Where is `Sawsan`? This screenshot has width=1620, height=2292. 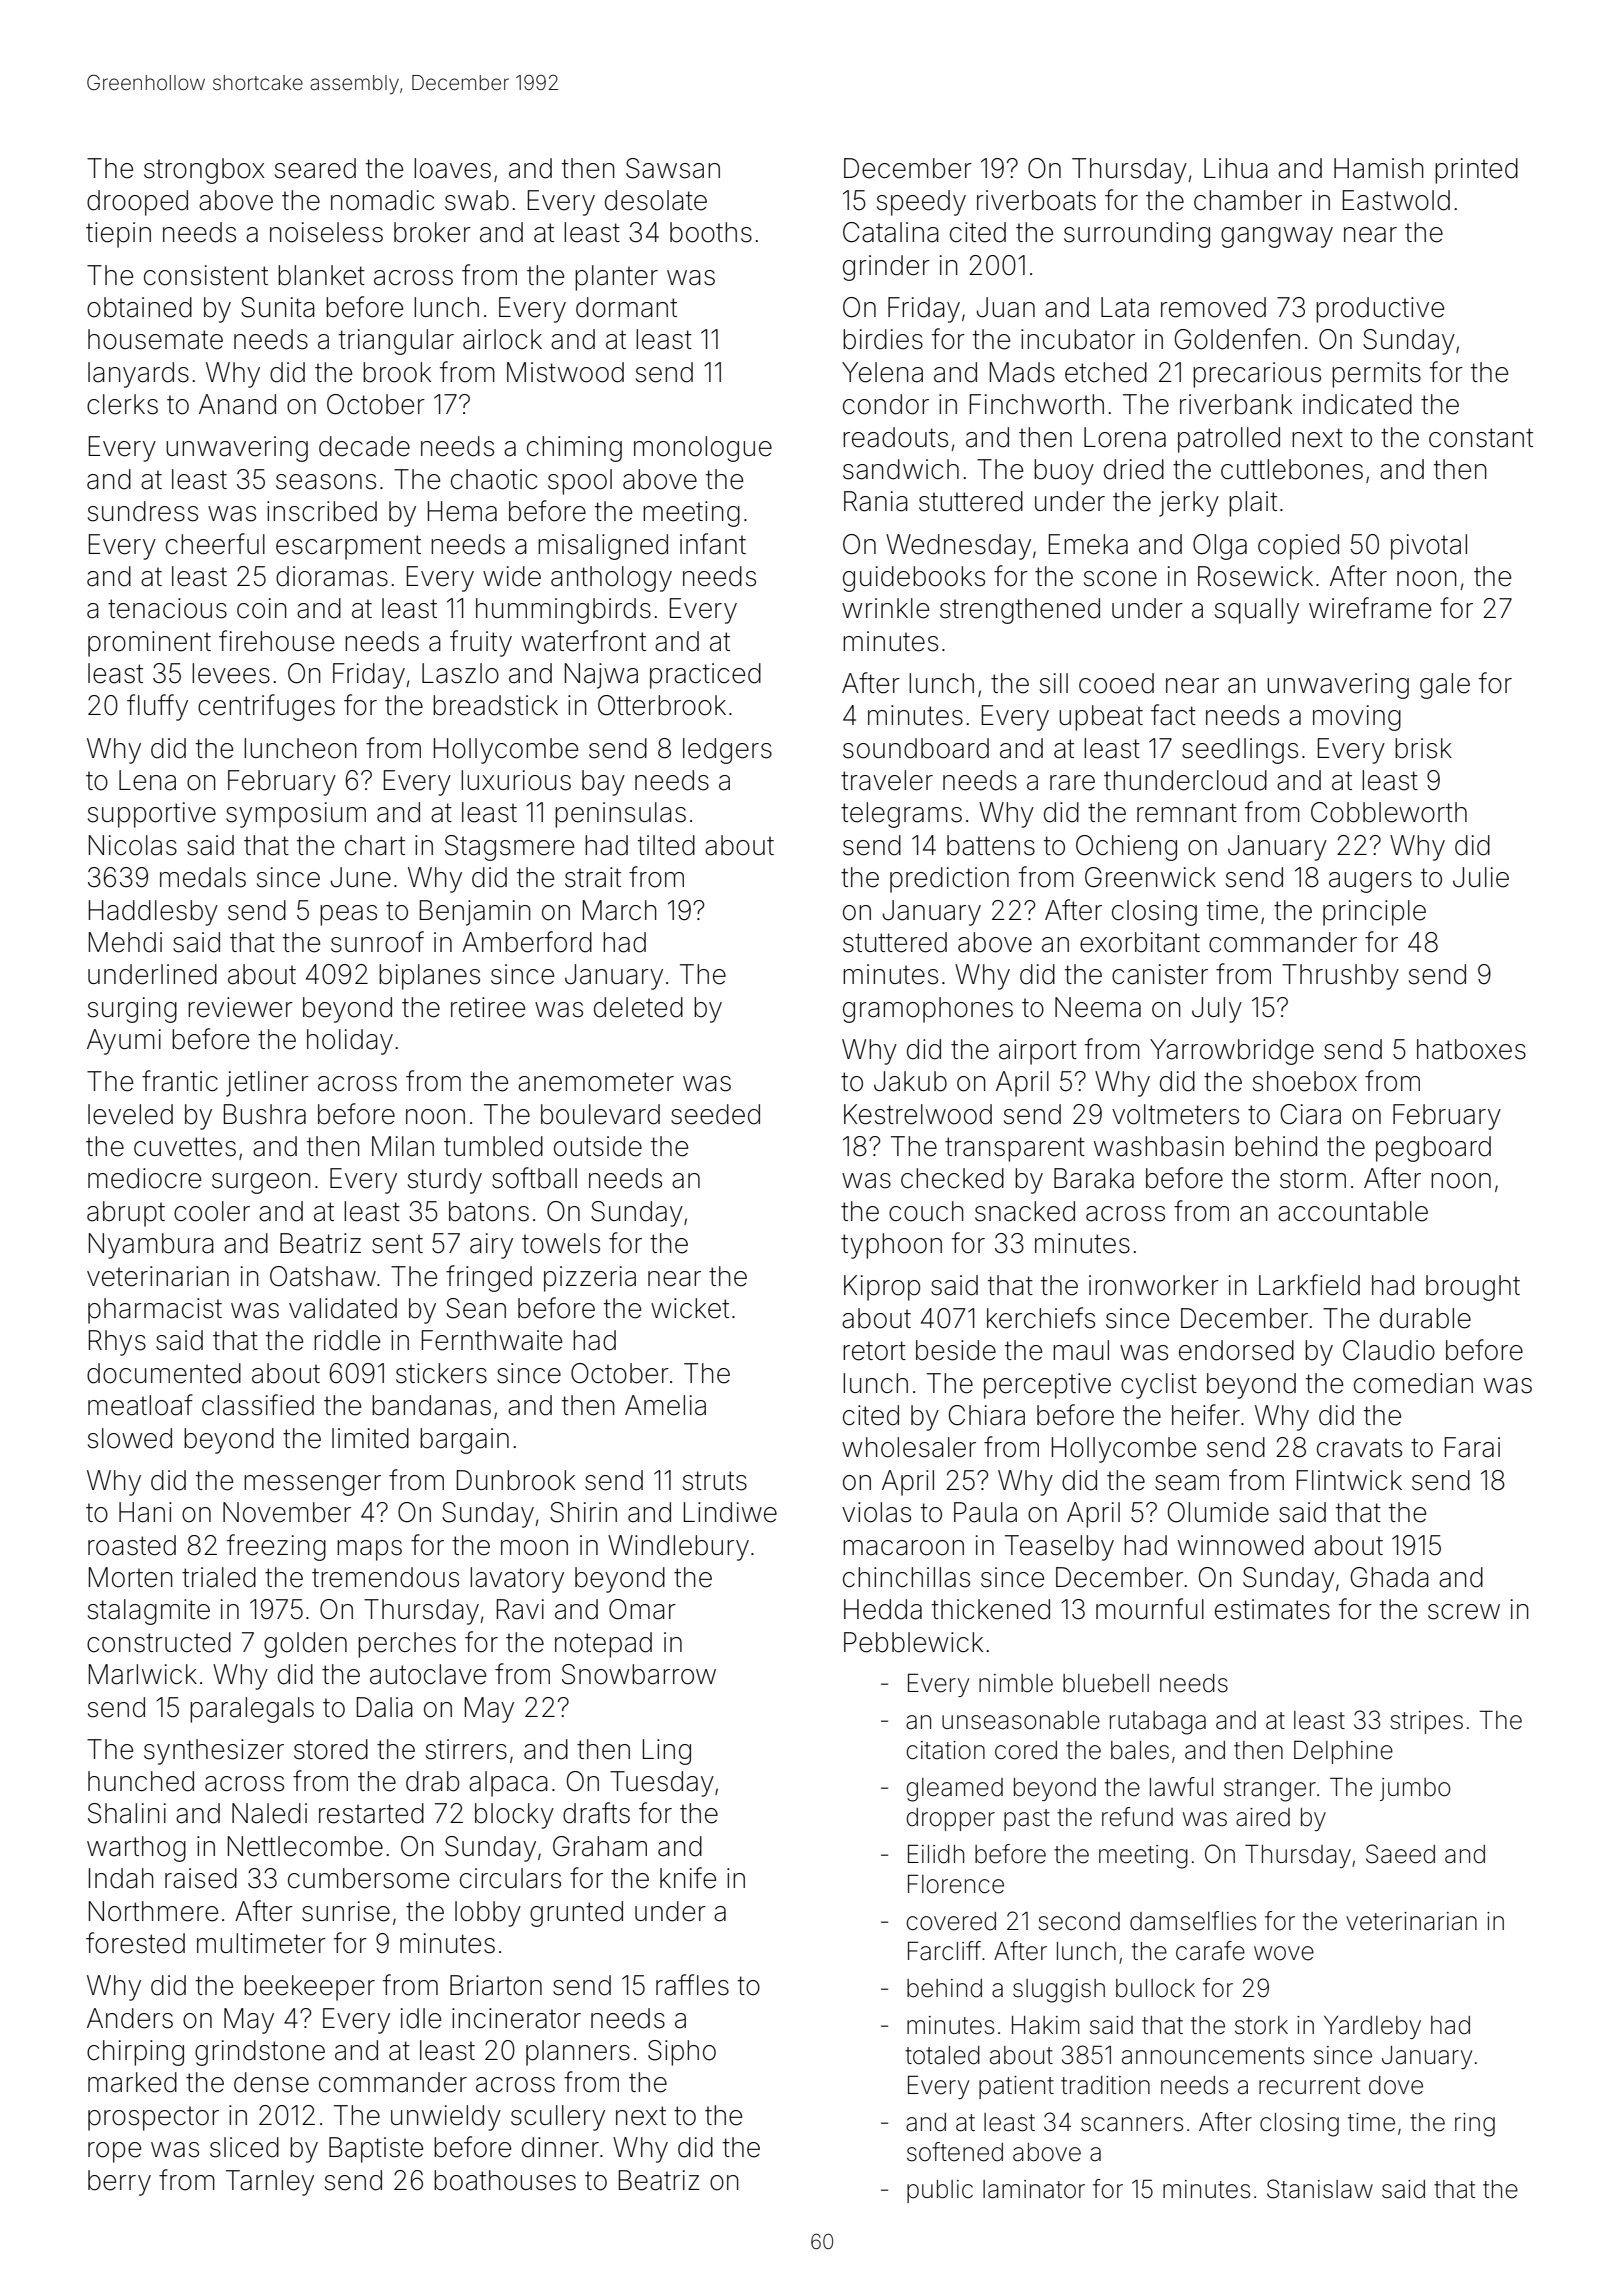
Sawsan is located at coordinates (673, 168).
